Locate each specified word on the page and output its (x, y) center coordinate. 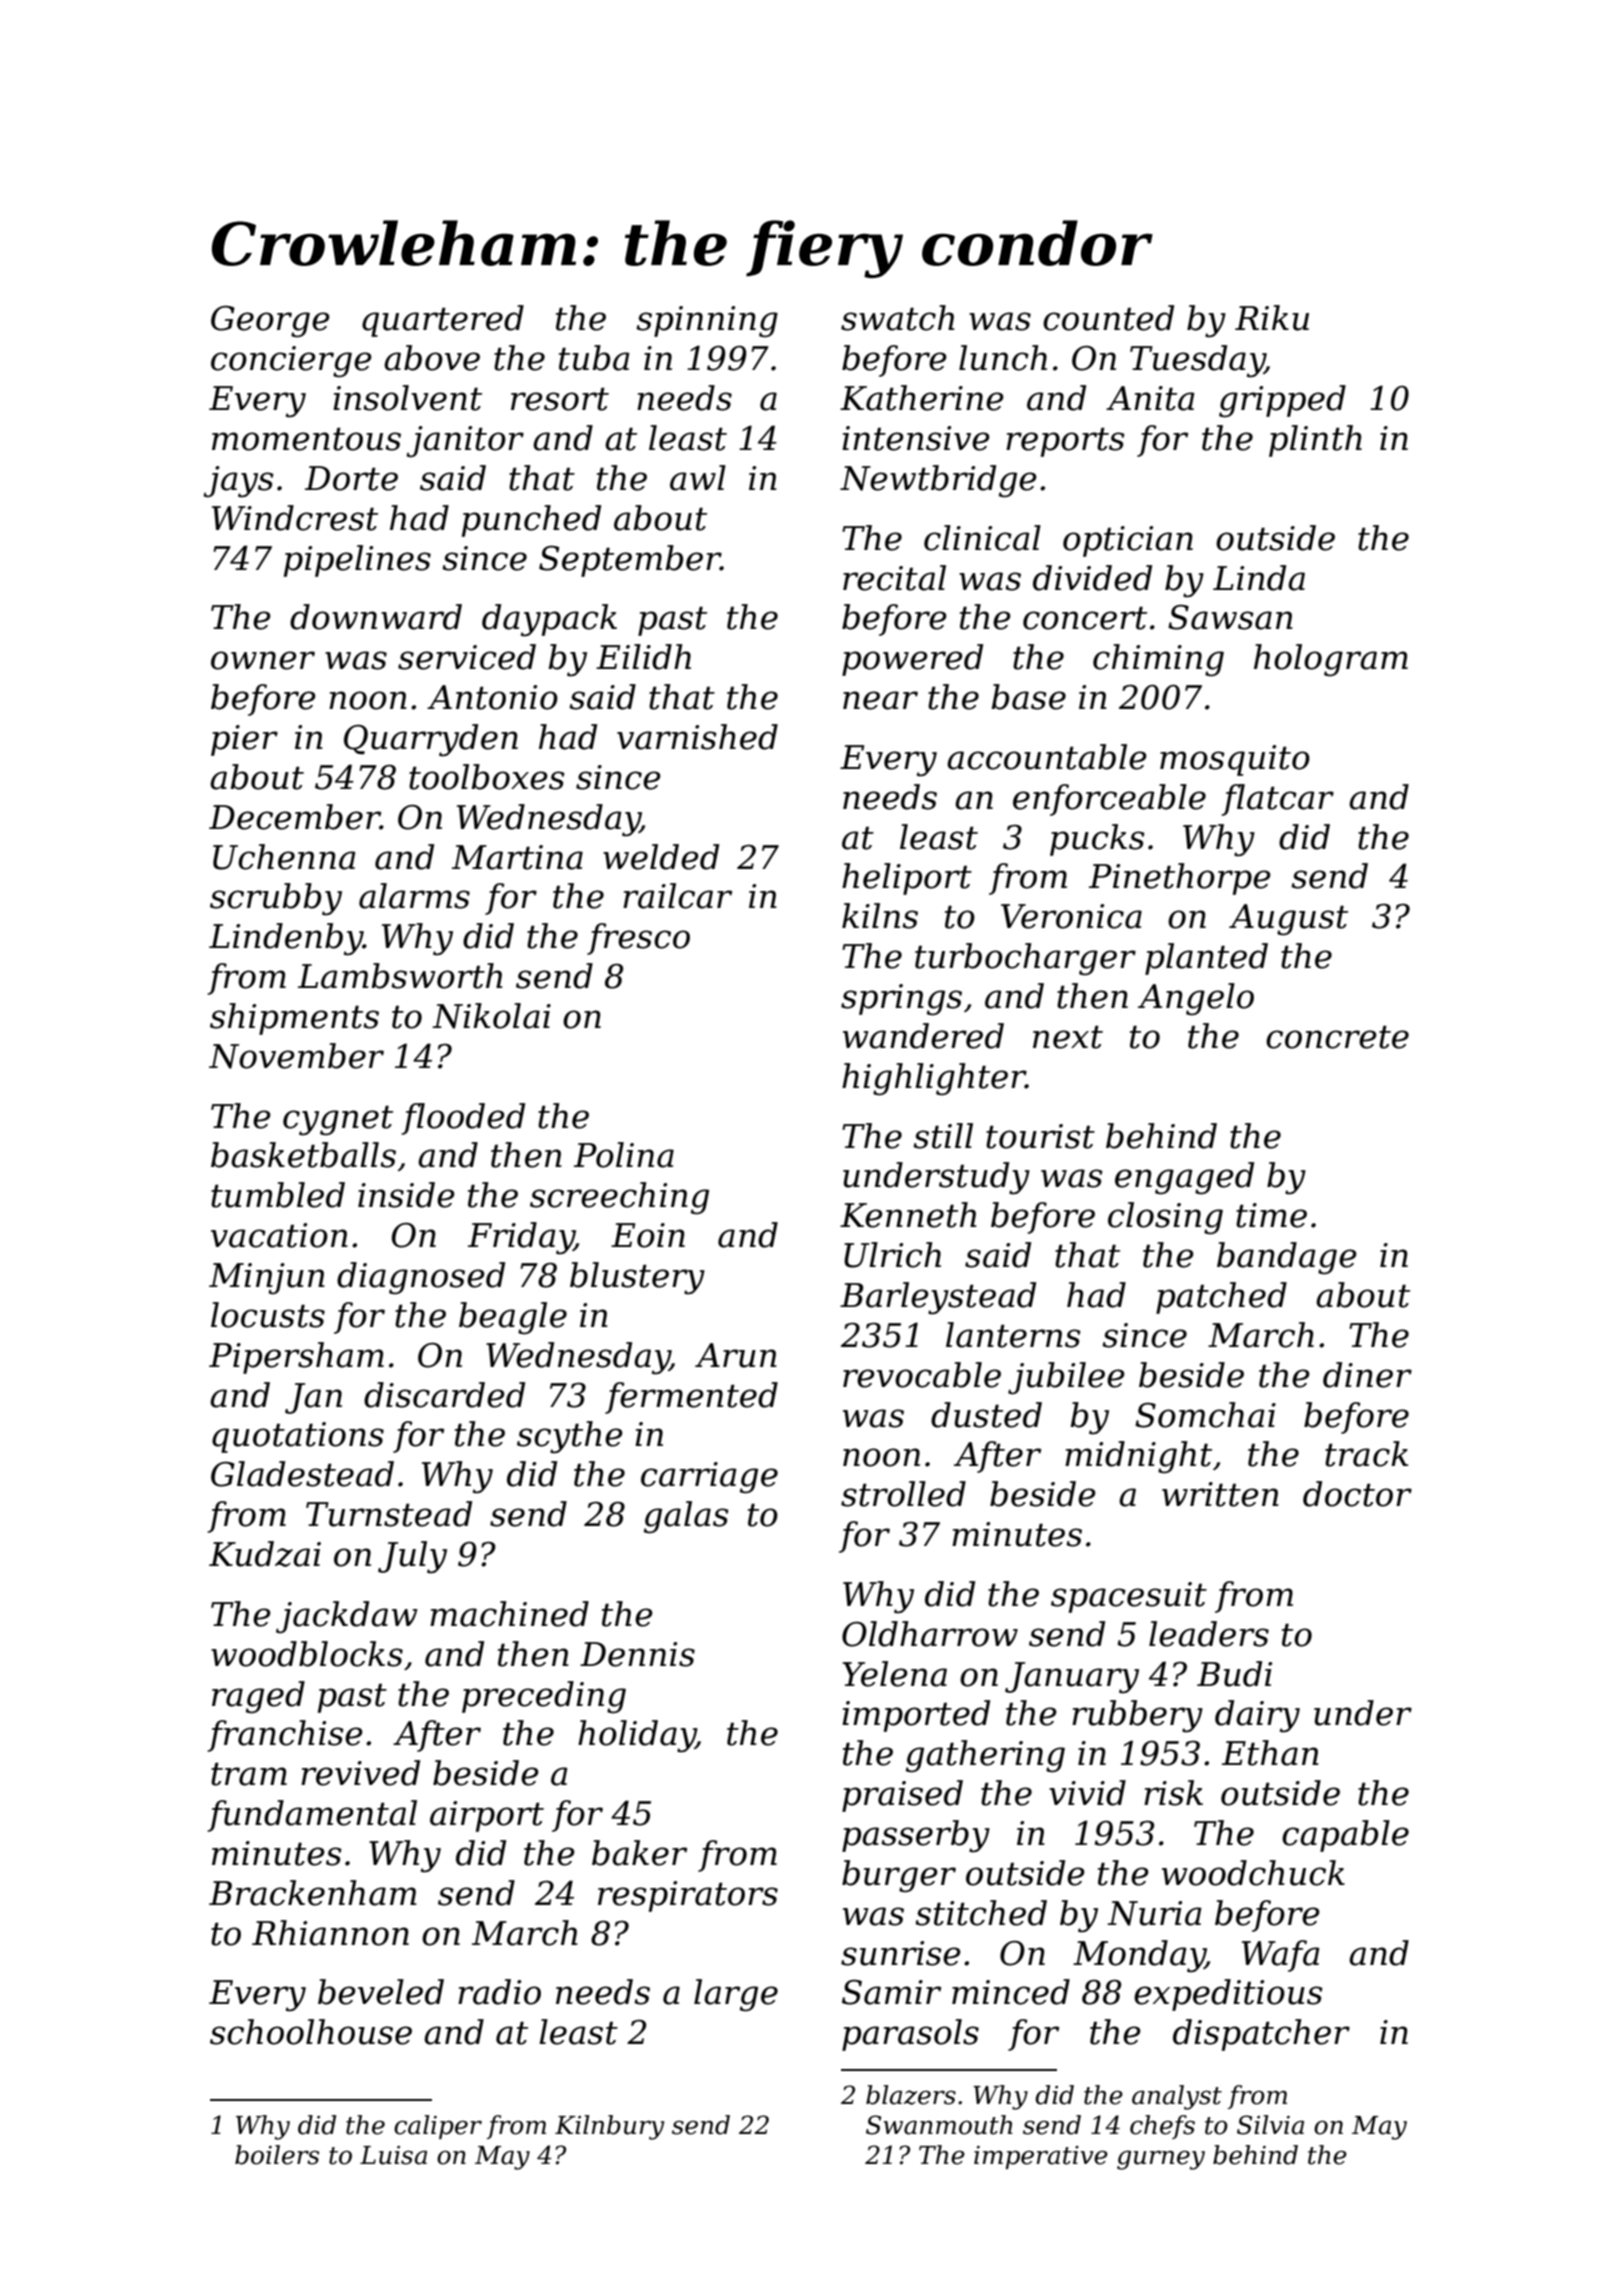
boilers (277, 2155)
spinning (707, 322)
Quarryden (431, 740)
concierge (291, 362)
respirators (688, 1896)
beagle (513, 1318)
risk (1173, 1793)
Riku (1272, 318)
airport (487, 1816)
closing (1165, 1218)
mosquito (1235, 760)
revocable (922, 1375)
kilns (880, 916)
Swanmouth (939, 2125)
